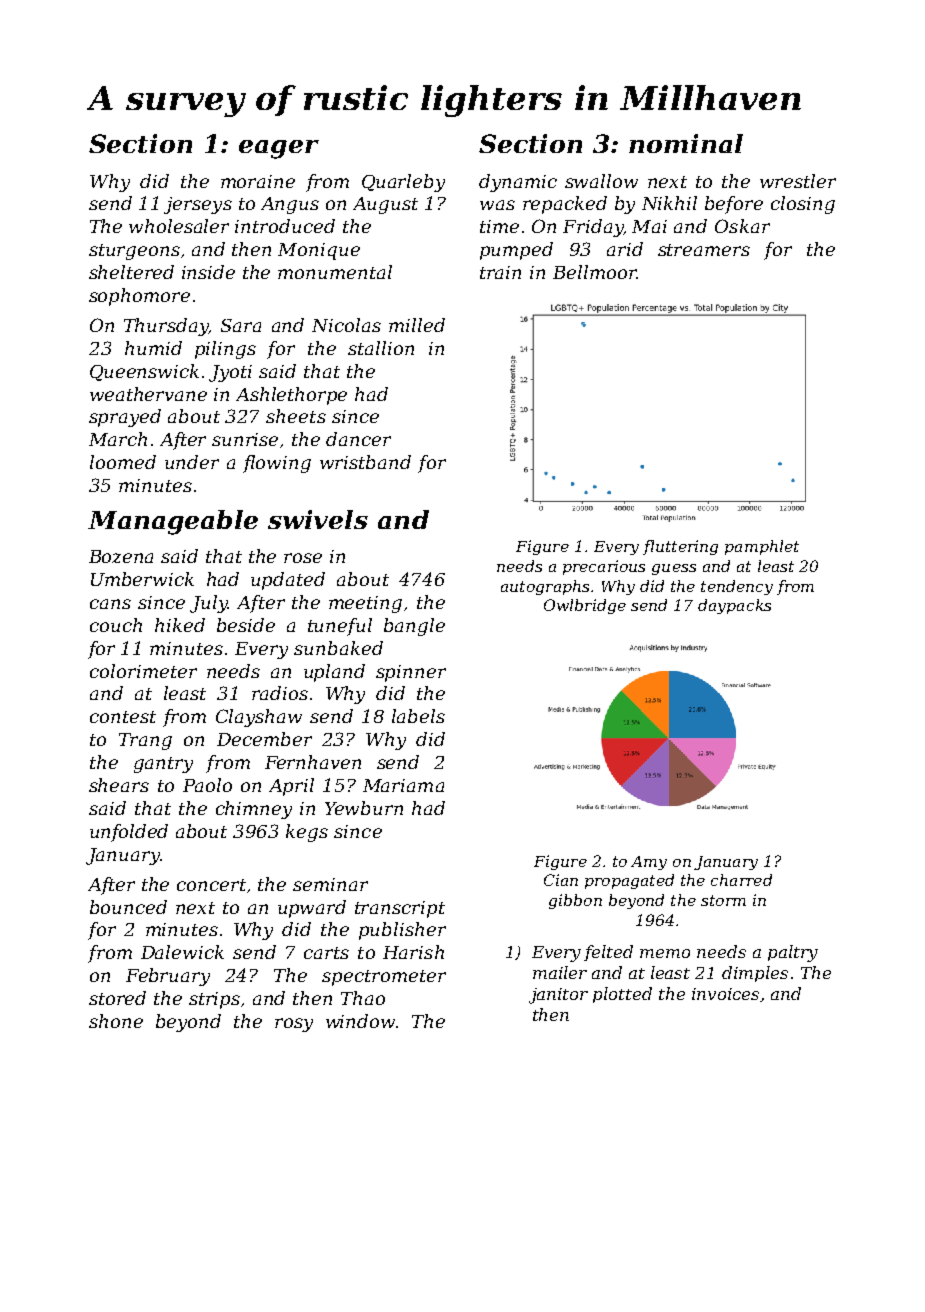 Image resolution: width=925 pixels, height=1312 pixels. I want to click on bangle, so click(414, 627).
